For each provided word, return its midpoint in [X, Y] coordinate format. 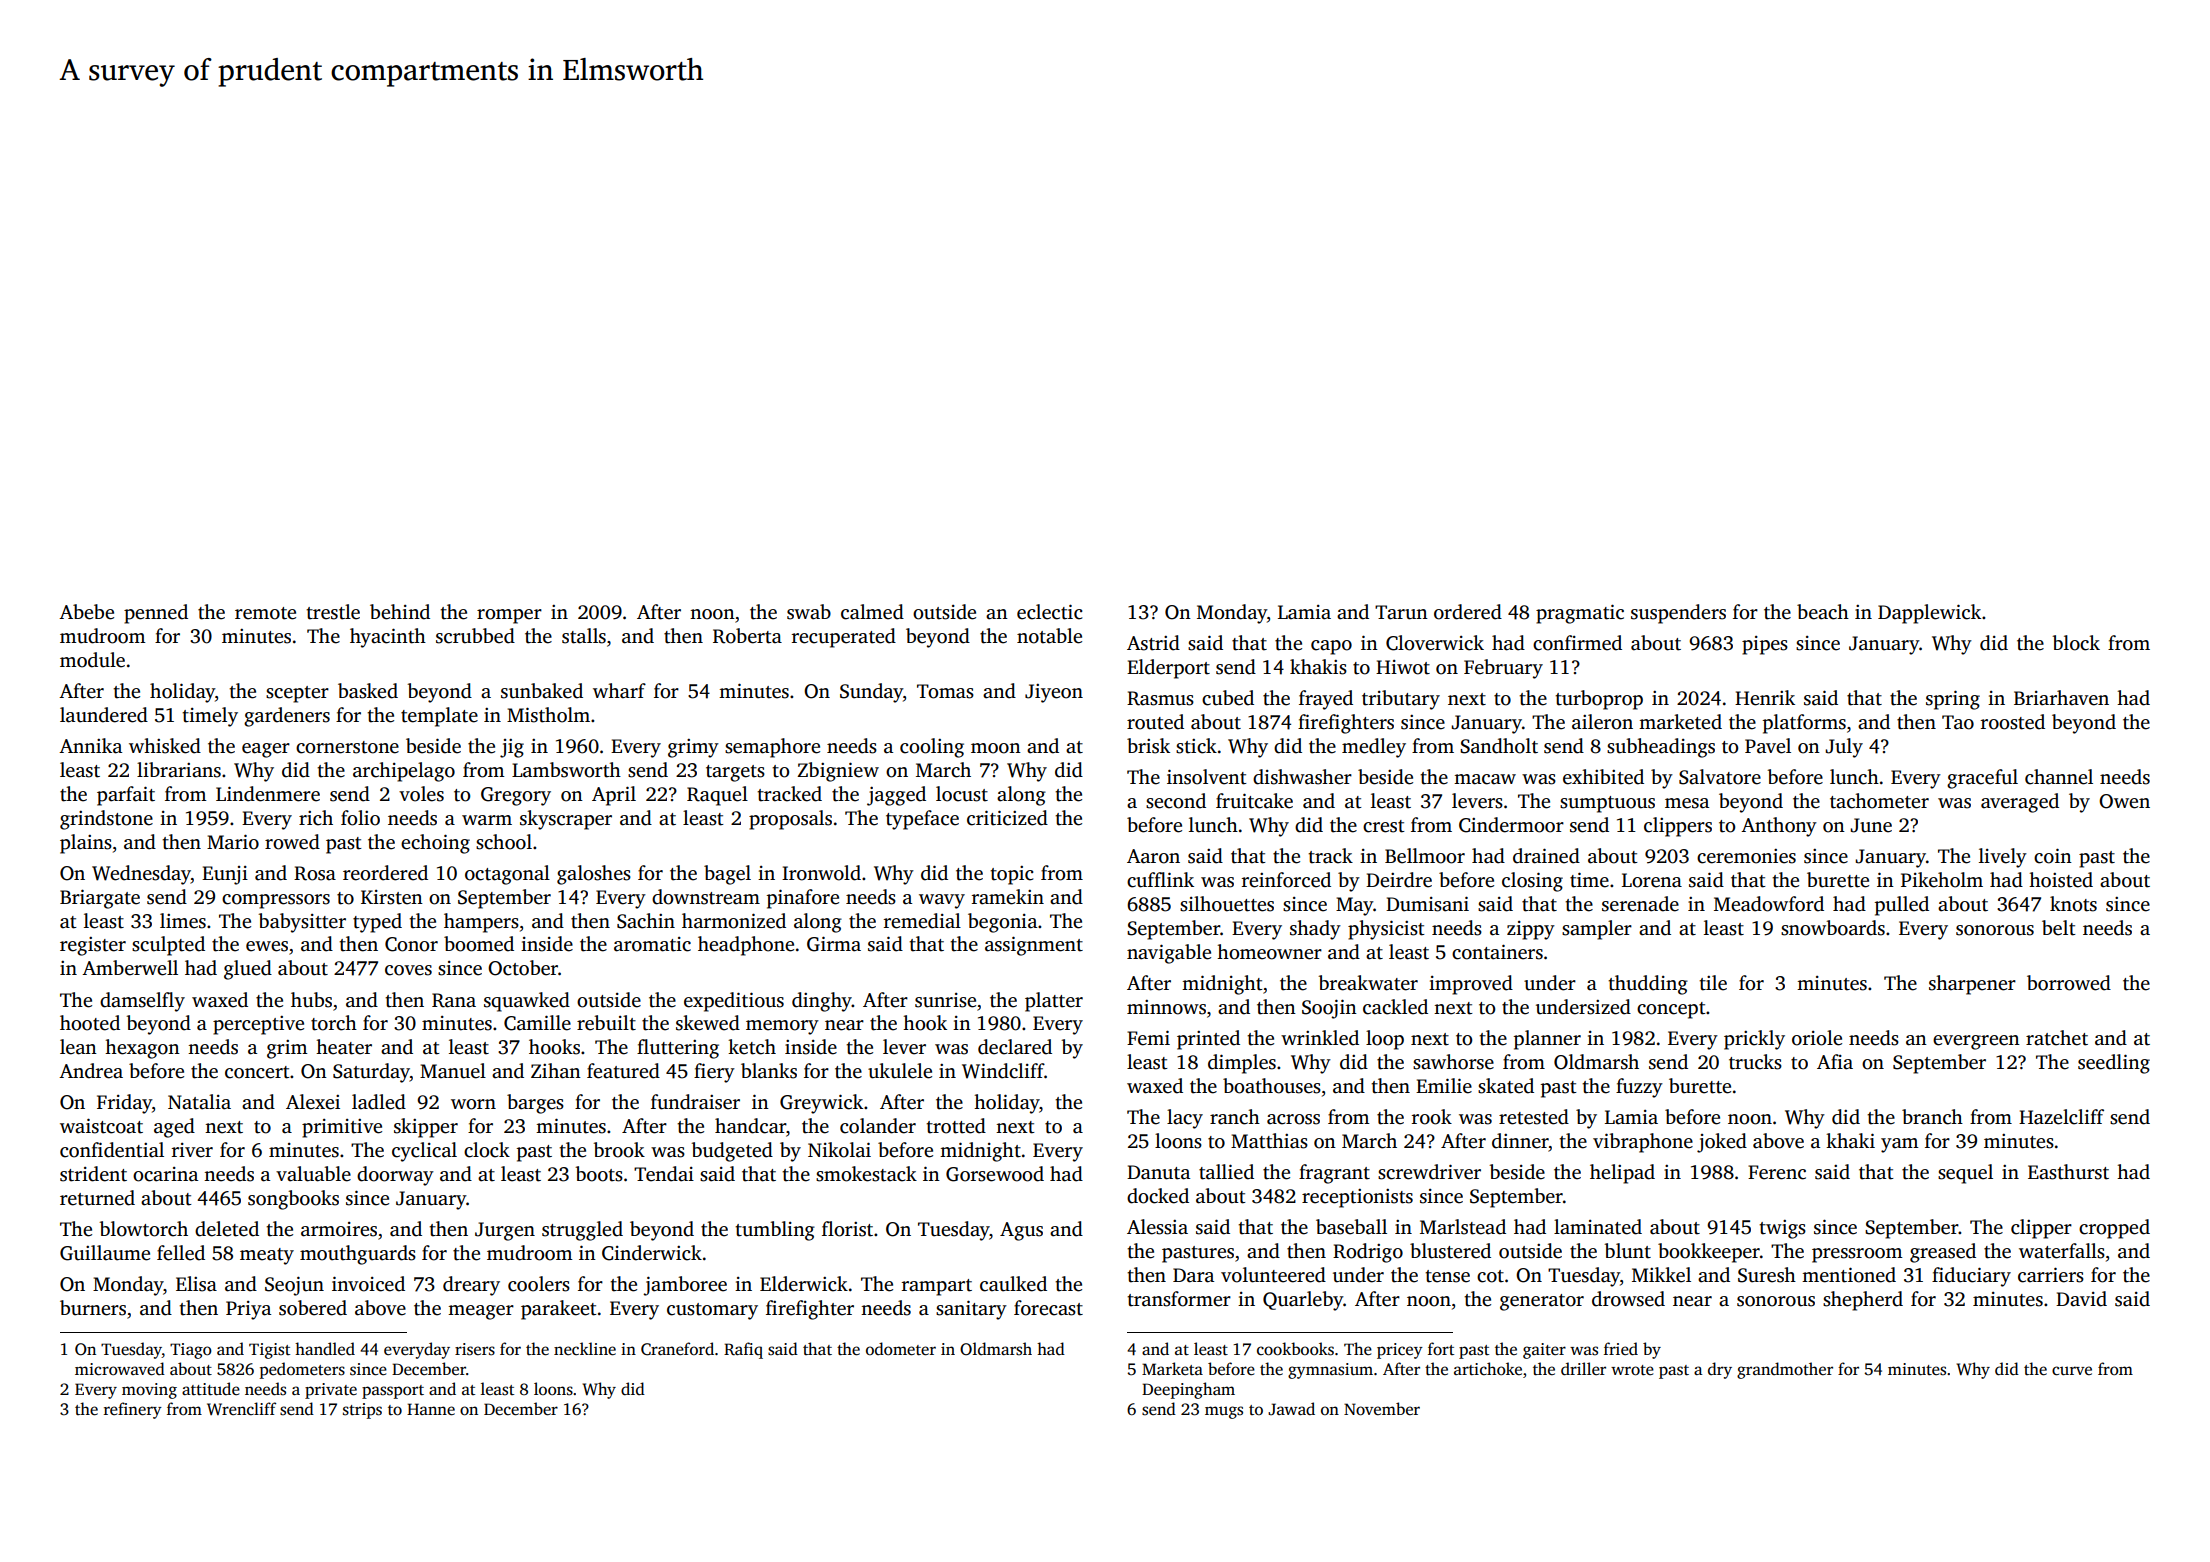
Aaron [1153, 856]
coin [2053, 856]
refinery [133, 1410]
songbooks [293, 1200]
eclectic [1049, 612]
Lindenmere [268, 794]
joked [1722, 1143]
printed [1208, 1040]
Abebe [86, 612]
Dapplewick [1929, 614]
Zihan [556, 1071]
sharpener [1972, 985]
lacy [1185, 1119]
